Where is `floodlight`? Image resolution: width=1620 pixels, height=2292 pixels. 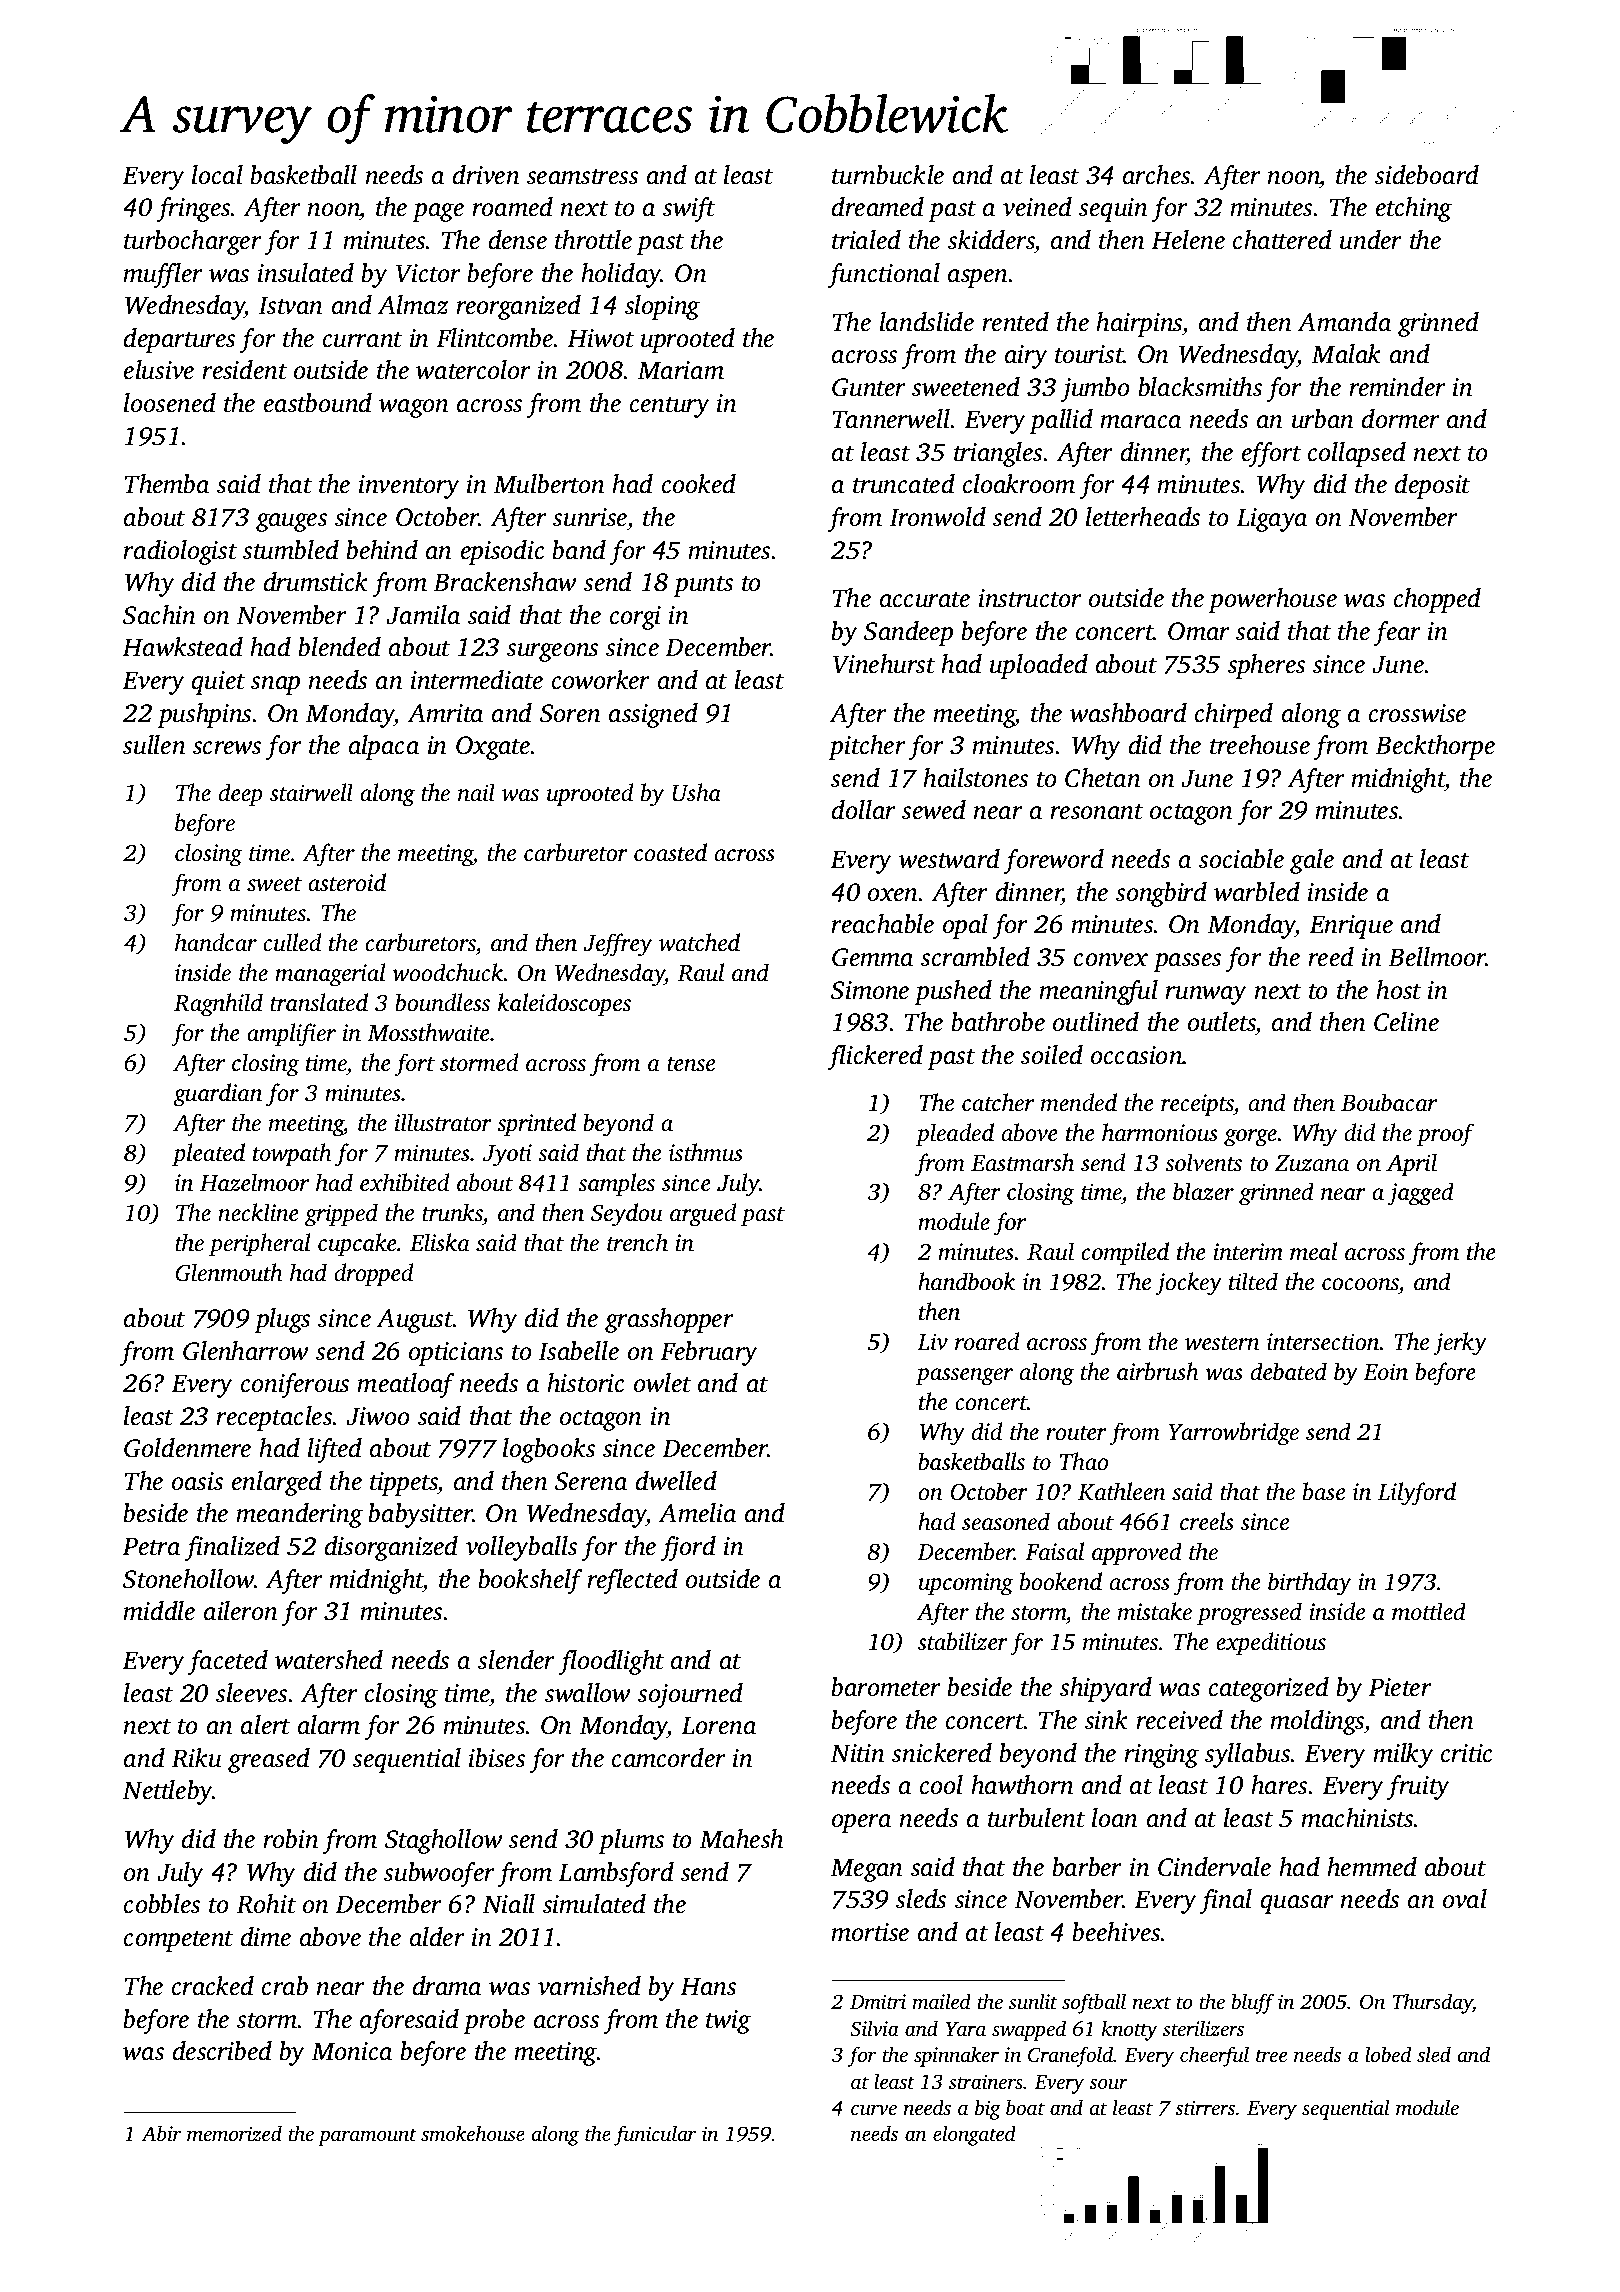
floodlight is located at coordinates (611, 1662).
